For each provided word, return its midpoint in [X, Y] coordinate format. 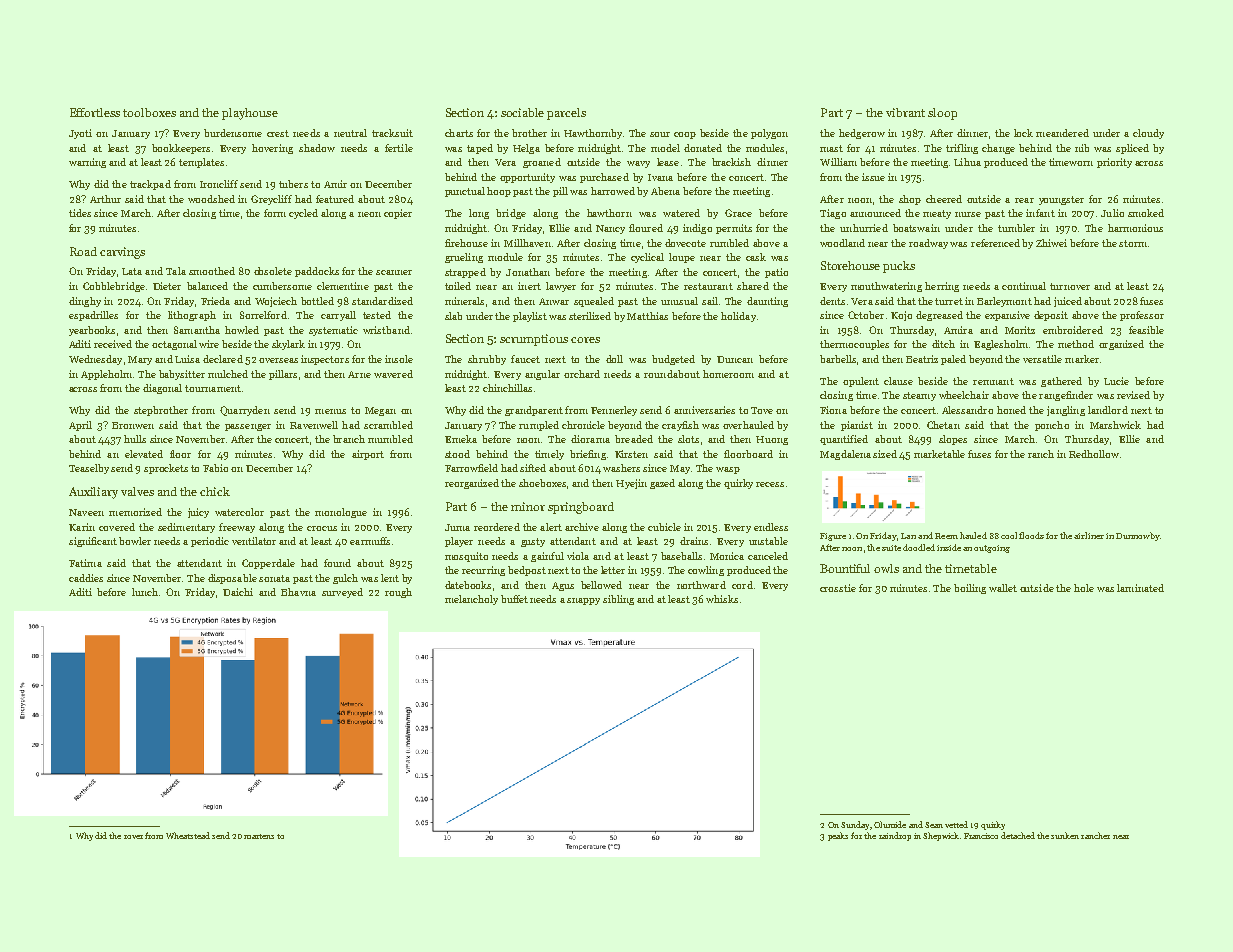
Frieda [215, 301]
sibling [618, 600]
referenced [995, 243]
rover [133, 837]
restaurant [708, 286]
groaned [542, 163]
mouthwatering [886, 287]
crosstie [838, 588]
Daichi [238, 592]
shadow [317, 148]
